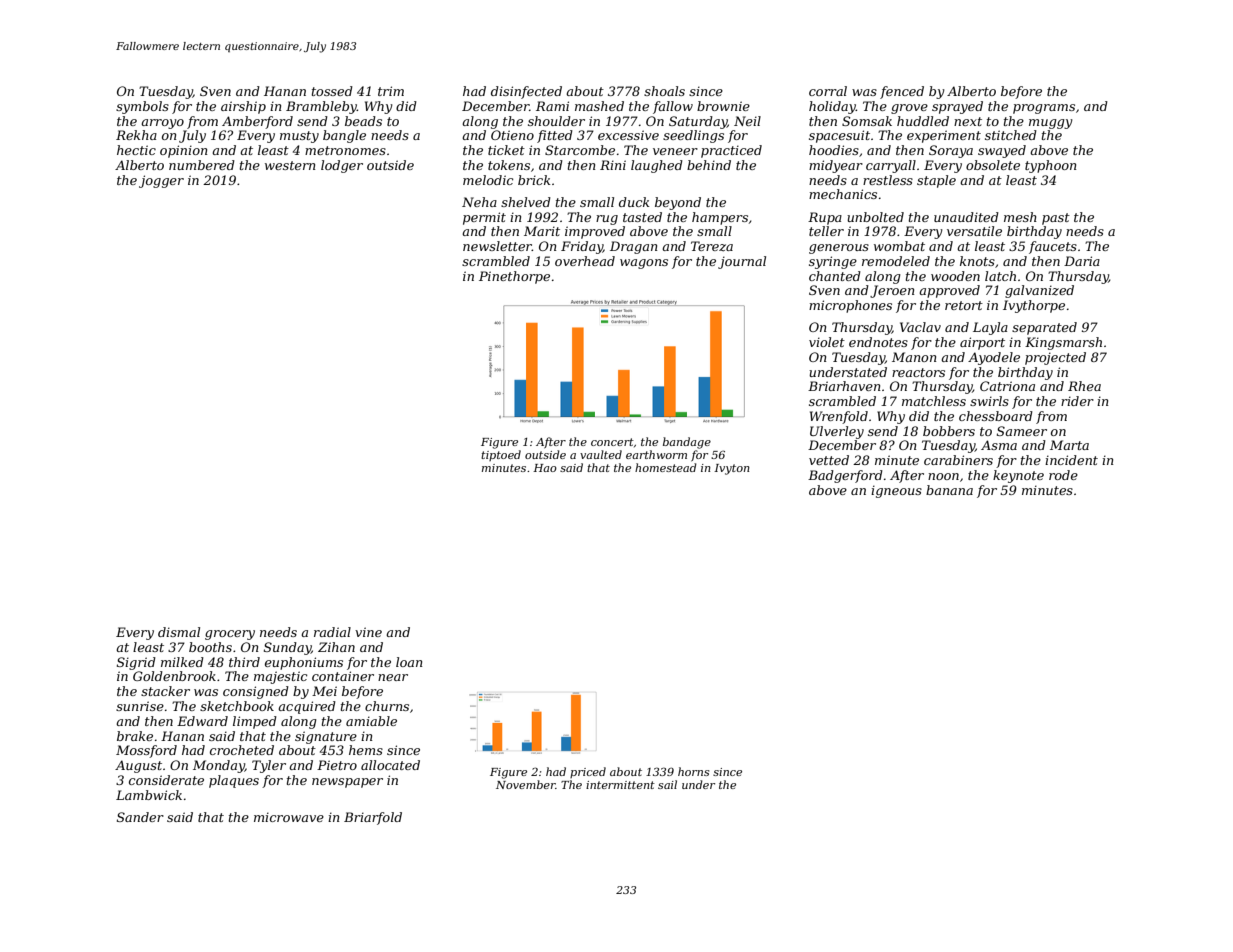 This screenshot has width=1233, height=952. Describe the element at coordinates (501, 455) in the screenshot. I see `tiptoed` at that location.
